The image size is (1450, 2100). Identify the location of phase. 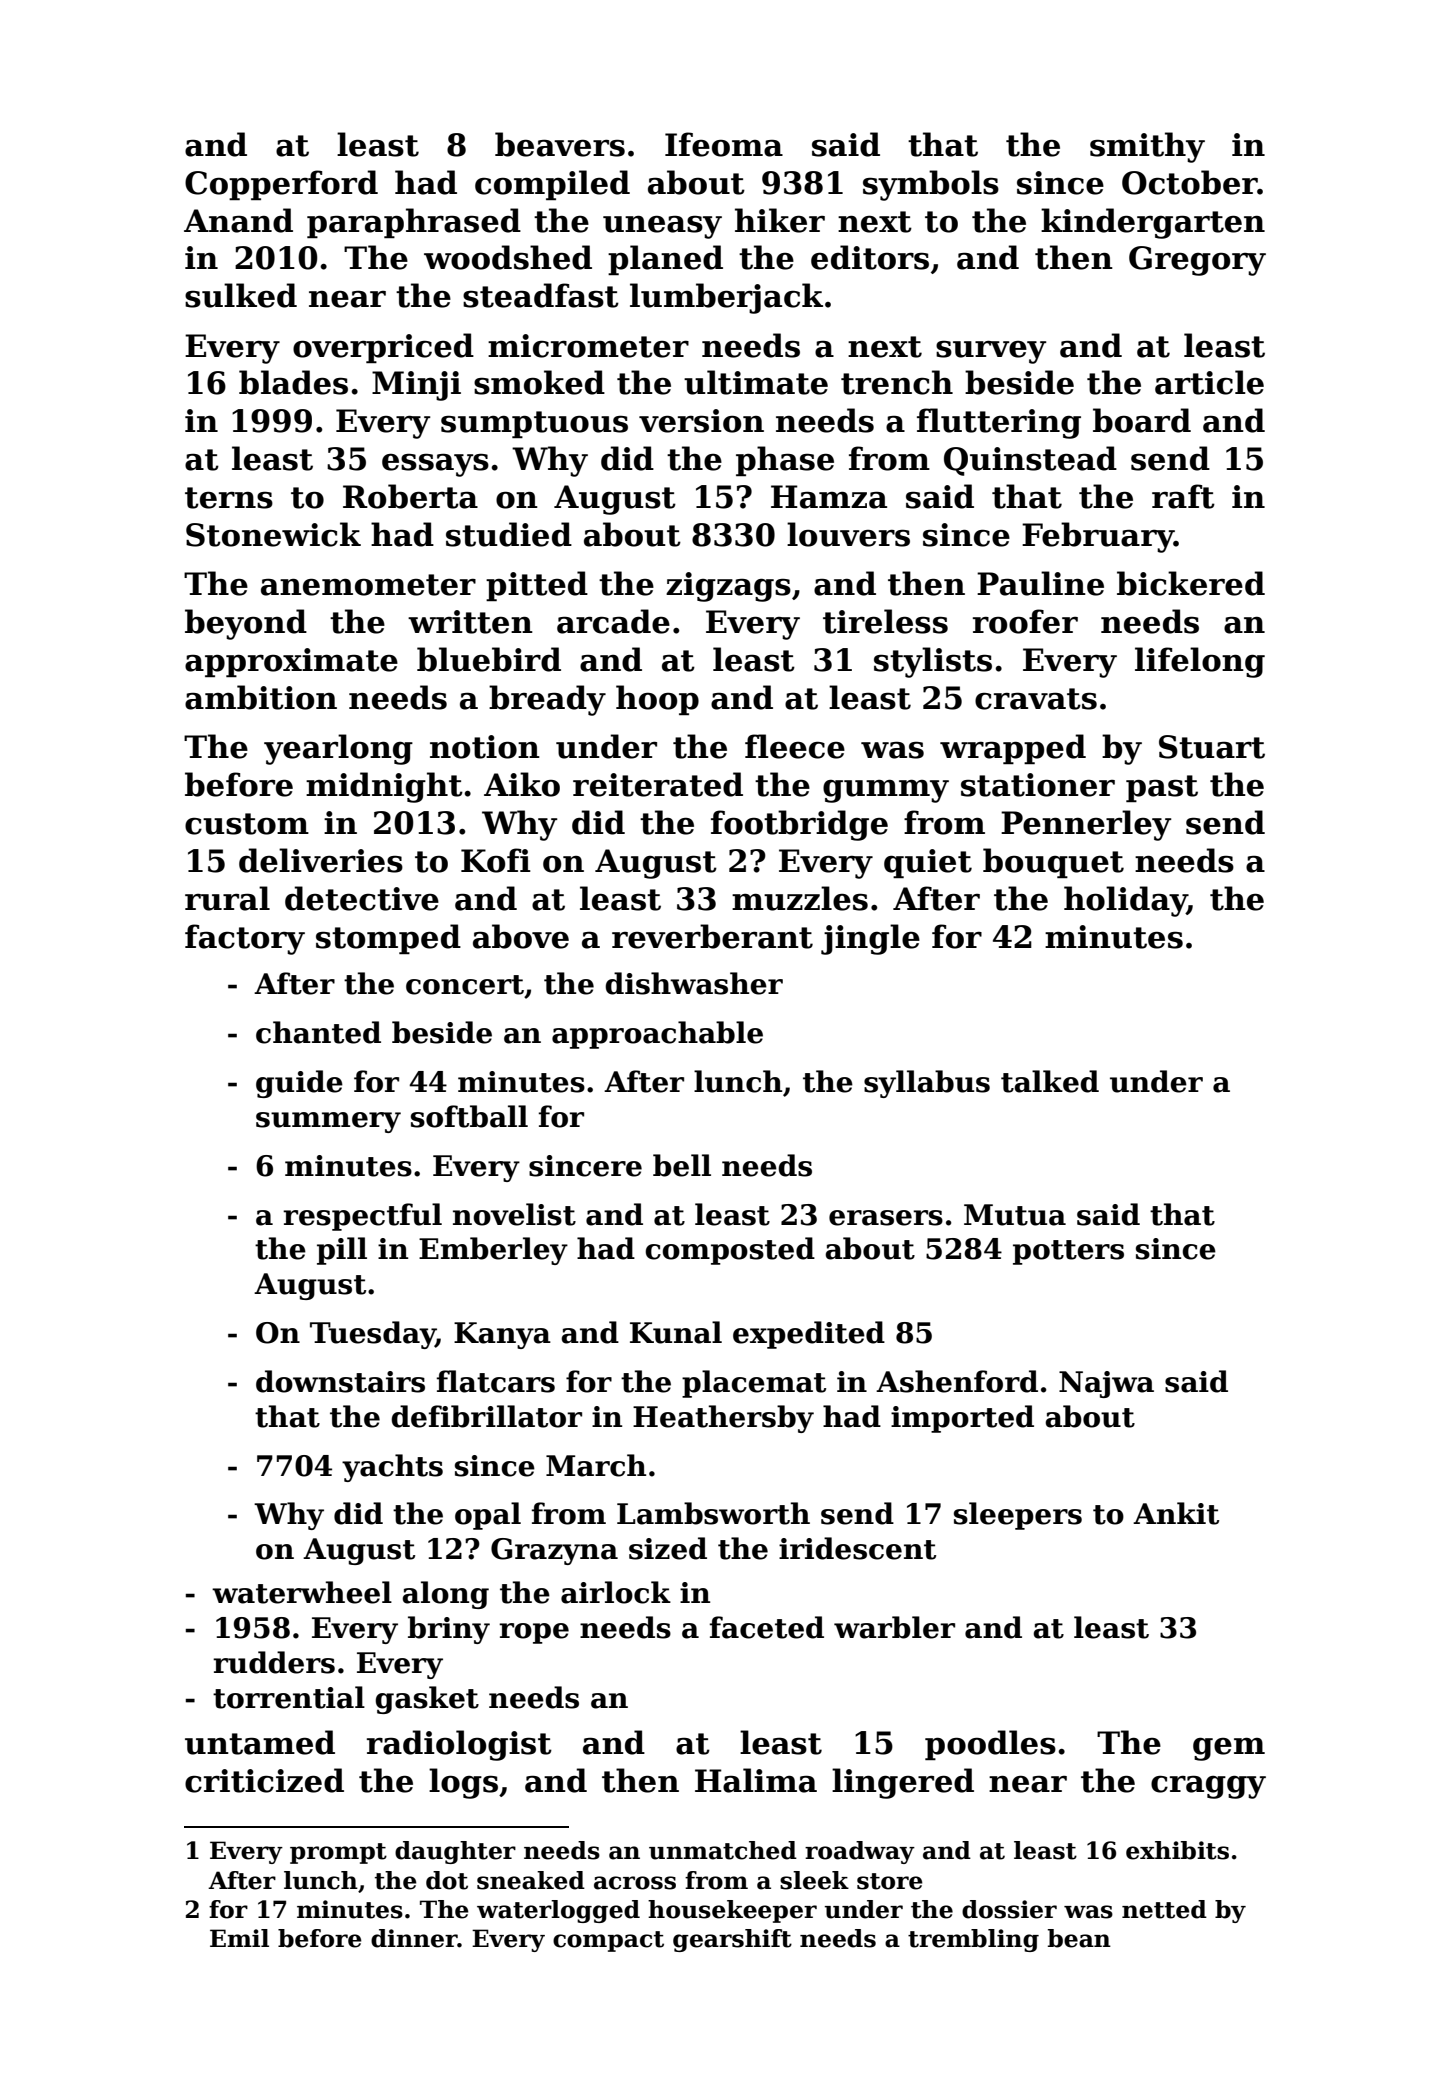
(785, 461).
